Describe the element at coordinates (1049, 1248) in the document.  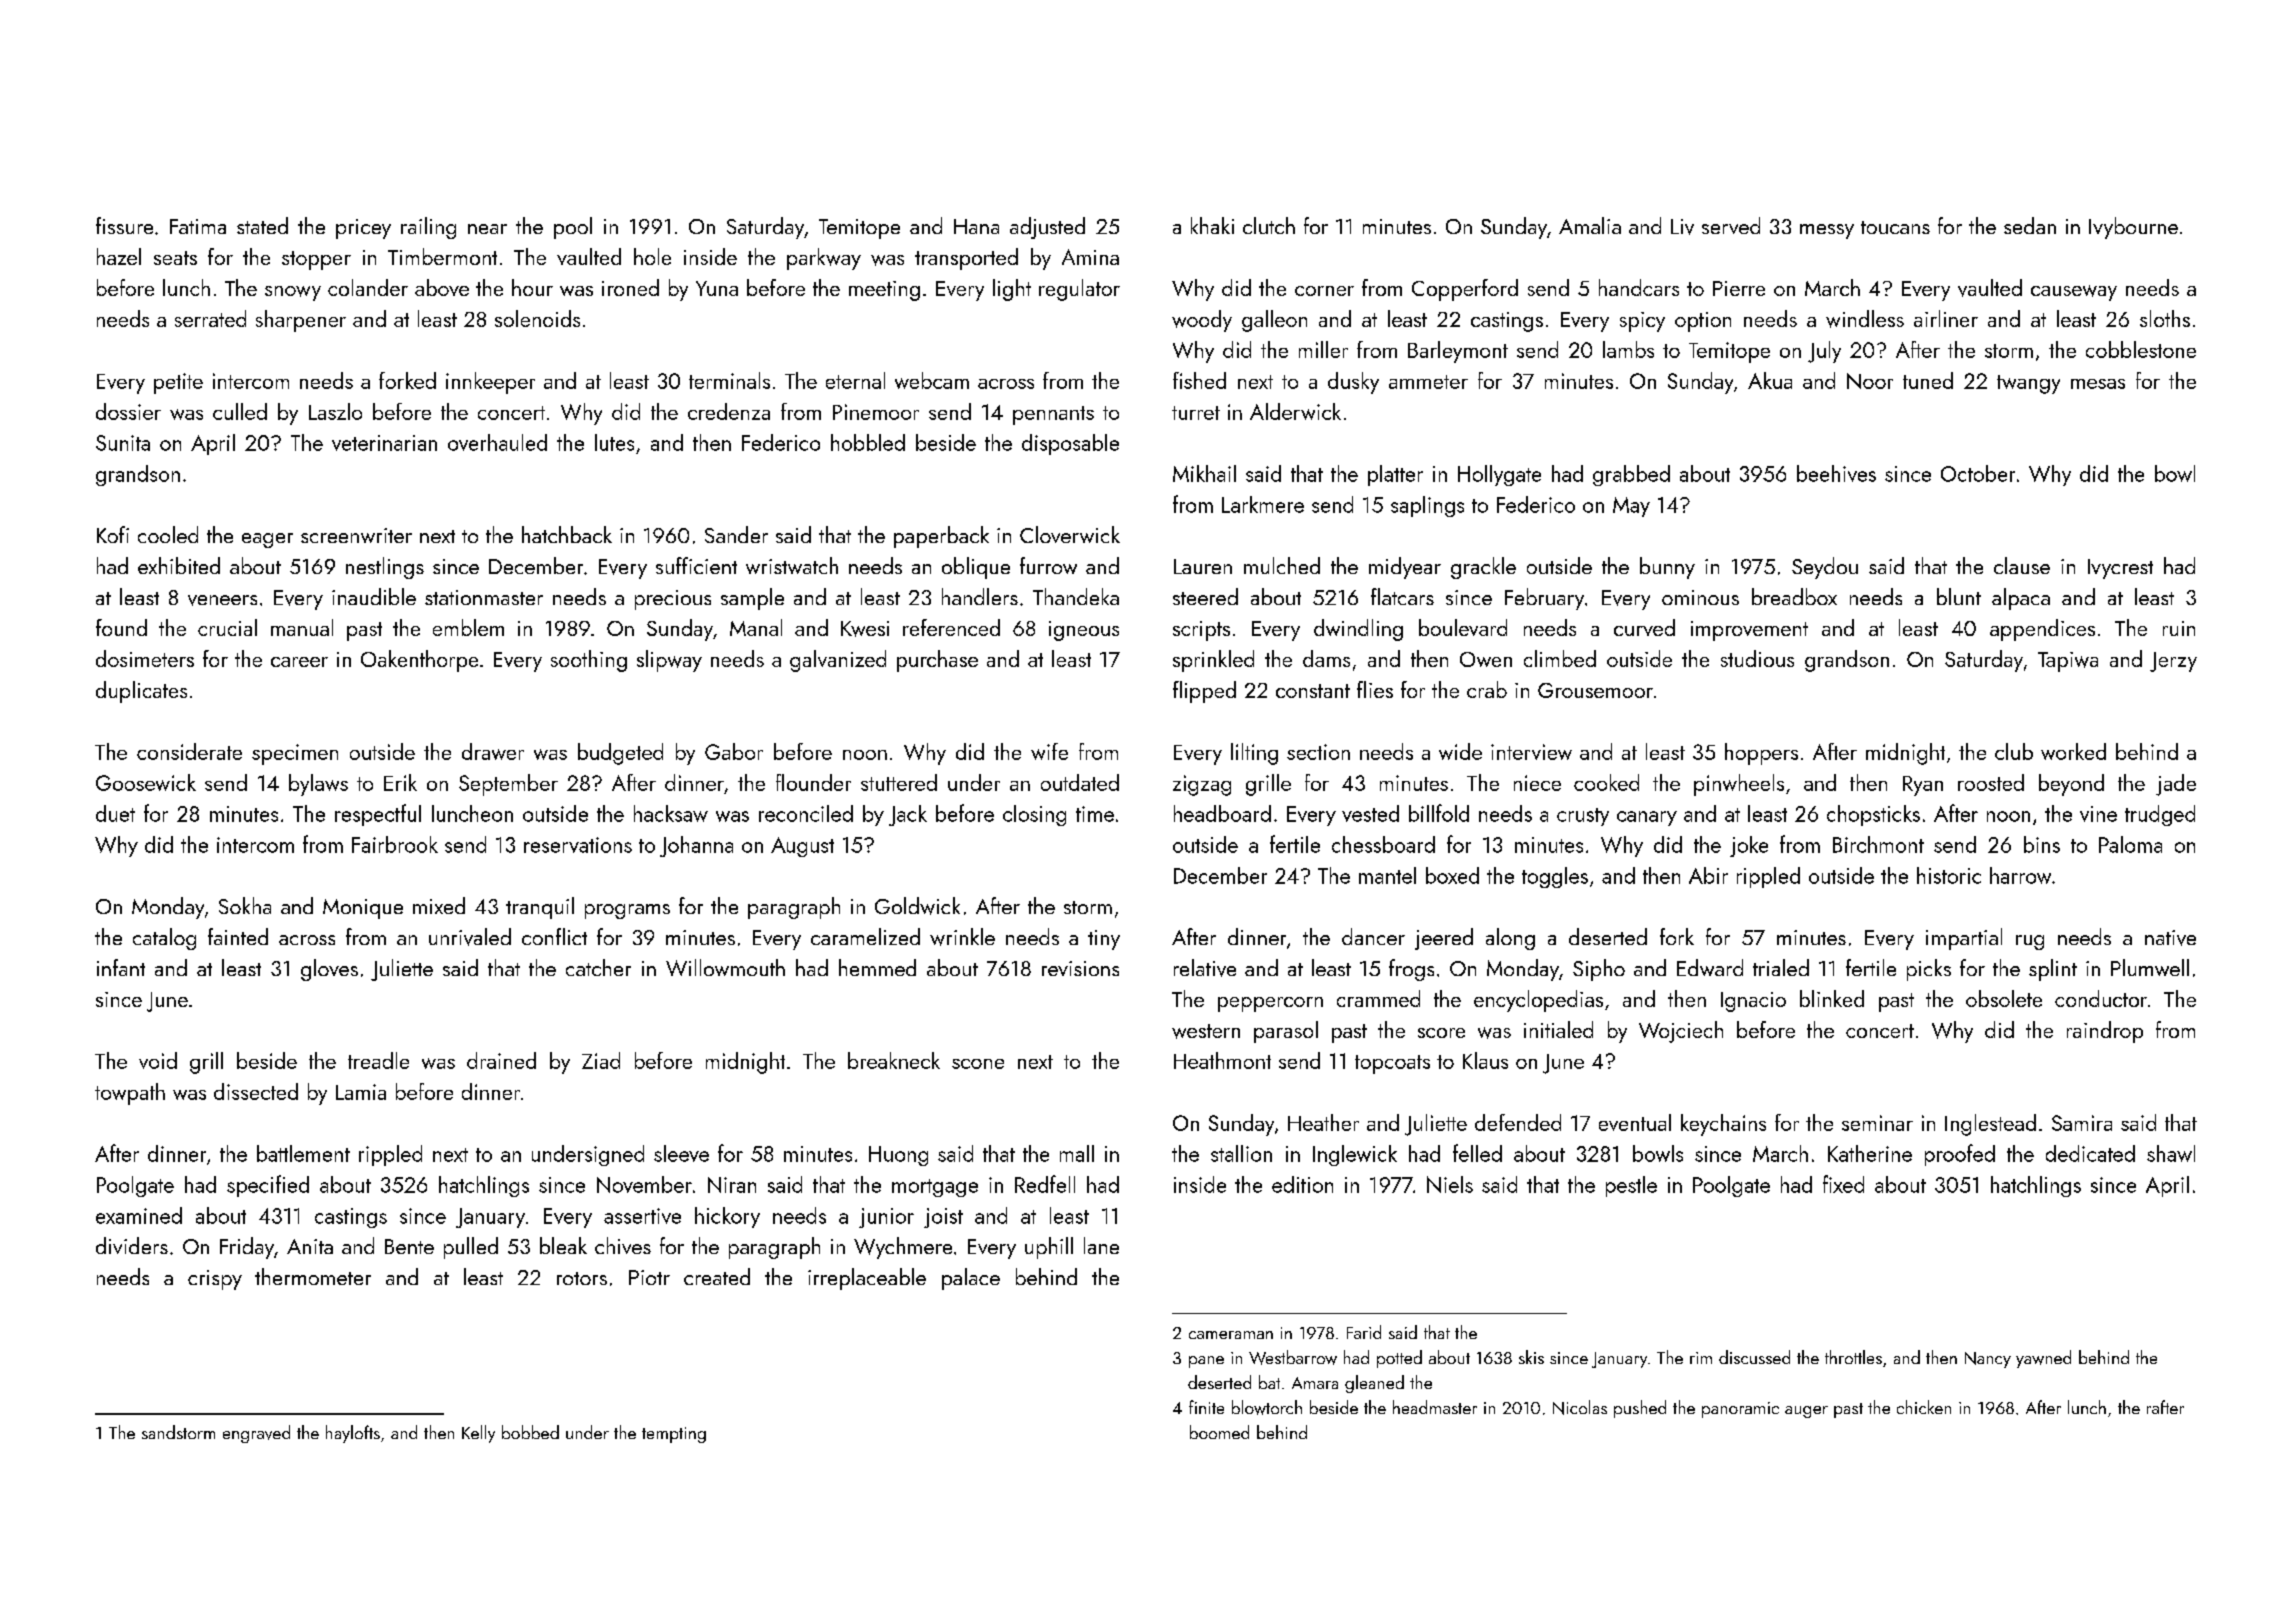
I see `uphill` at that location.
